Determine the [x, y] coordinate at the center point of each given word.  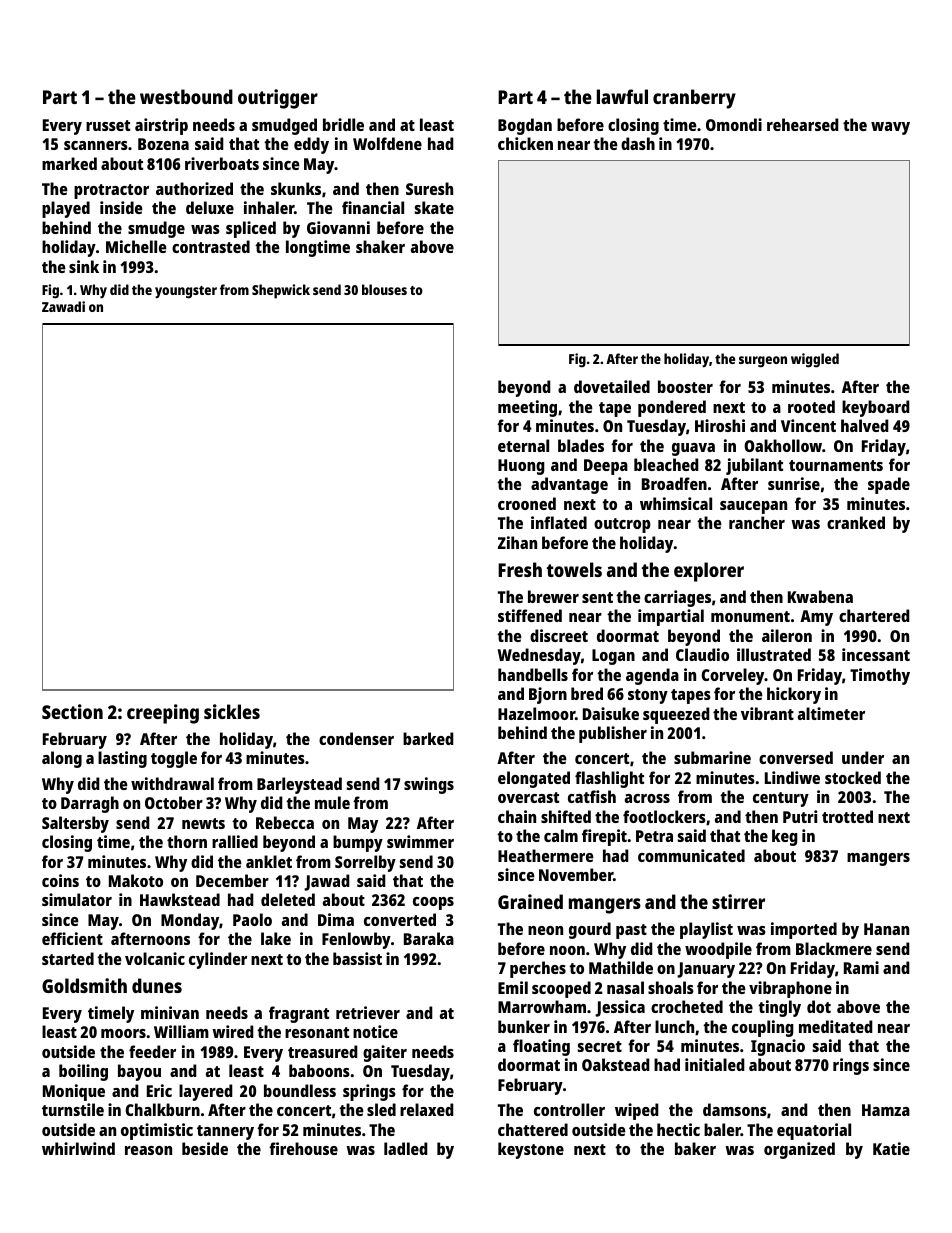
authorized [194, 188]
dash [638, 143]
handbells [533, 674]
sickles [232, 711]
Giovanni [338, 227]
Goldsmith [84, 985]
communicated [691, 855]
